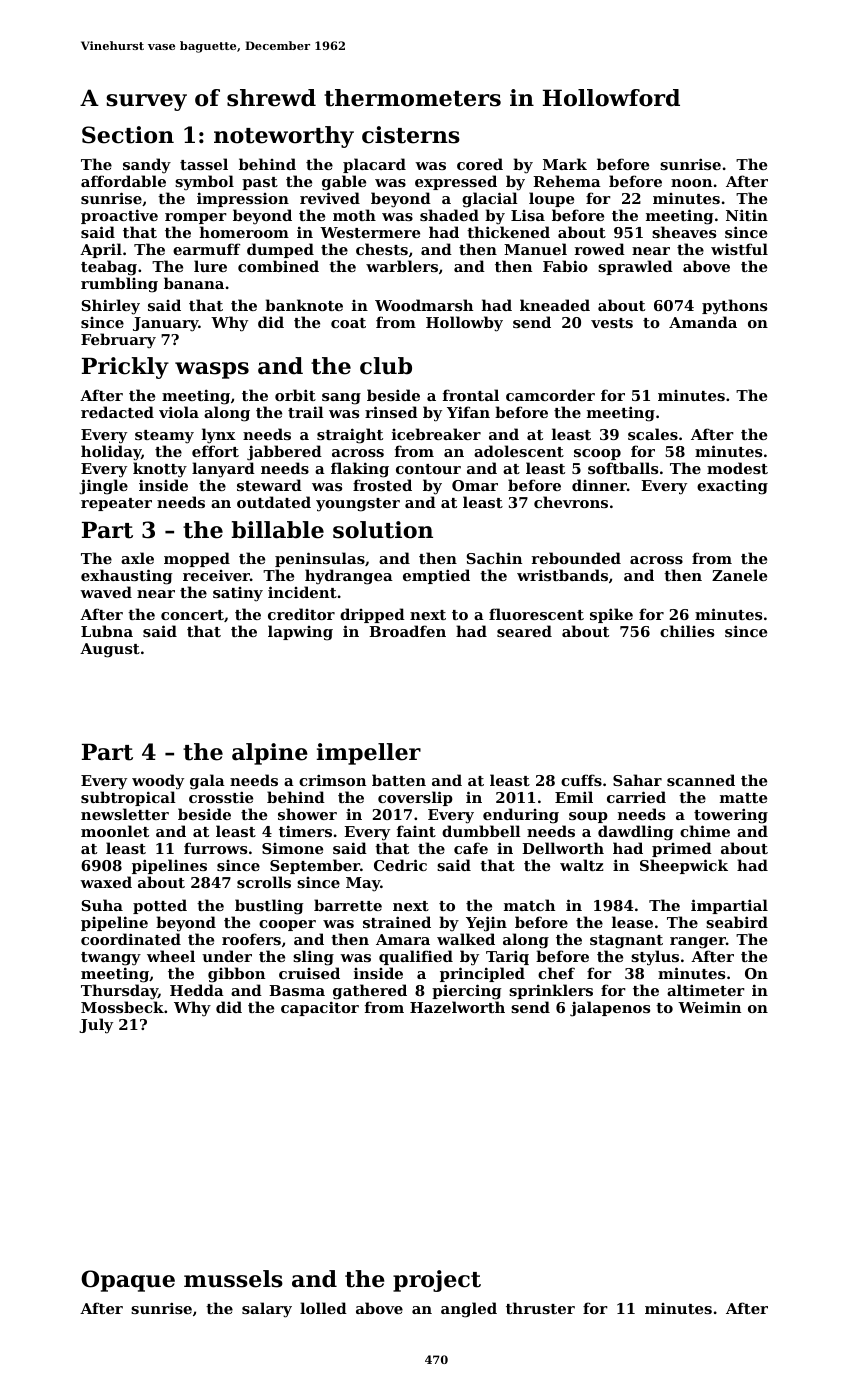  What do you see at coordinates (192, 615) in the screenshot?
I see `concert` at bounding box center [192, 615].
